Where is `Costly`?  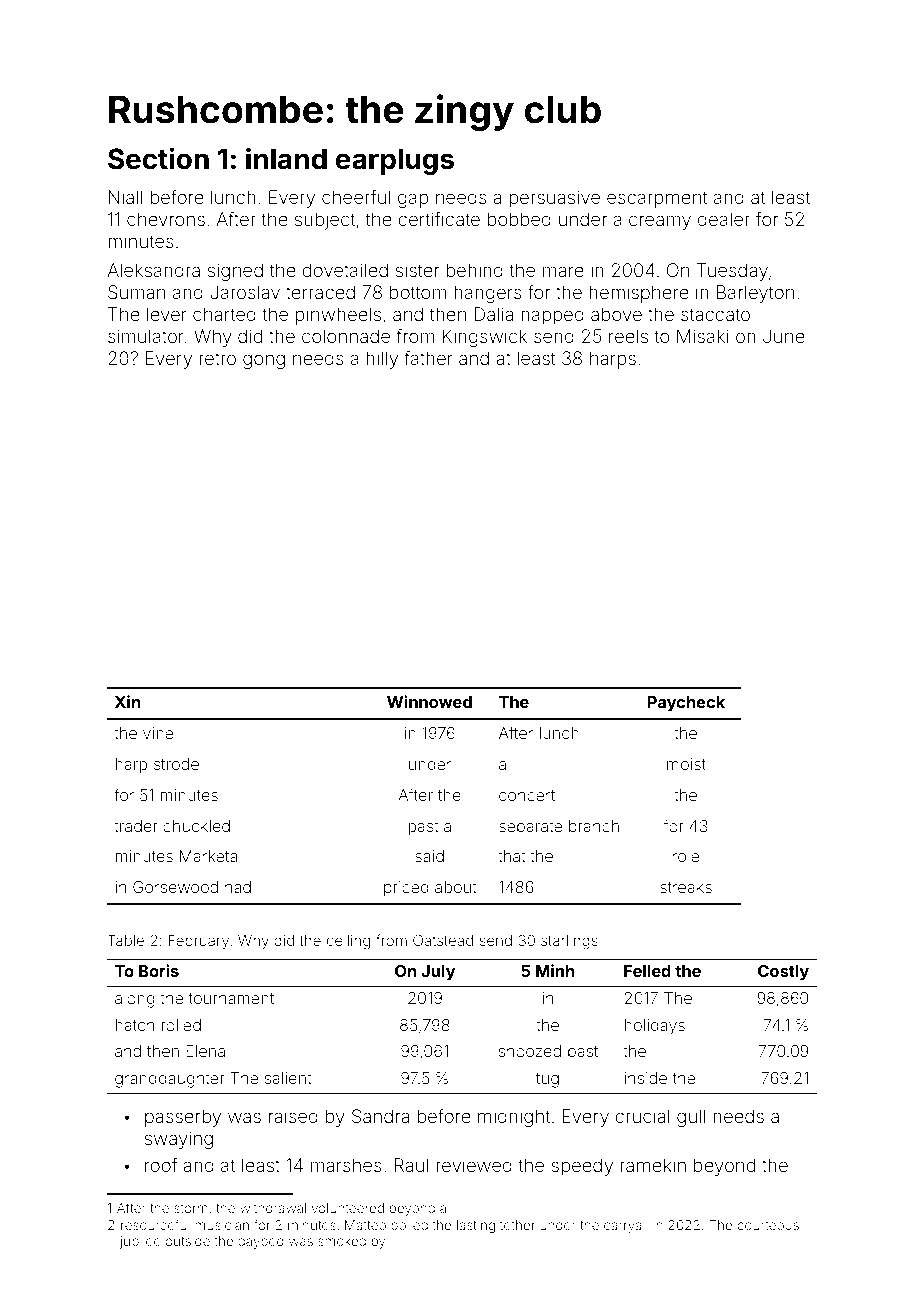
Costly is located at coordinates (783, 973).
